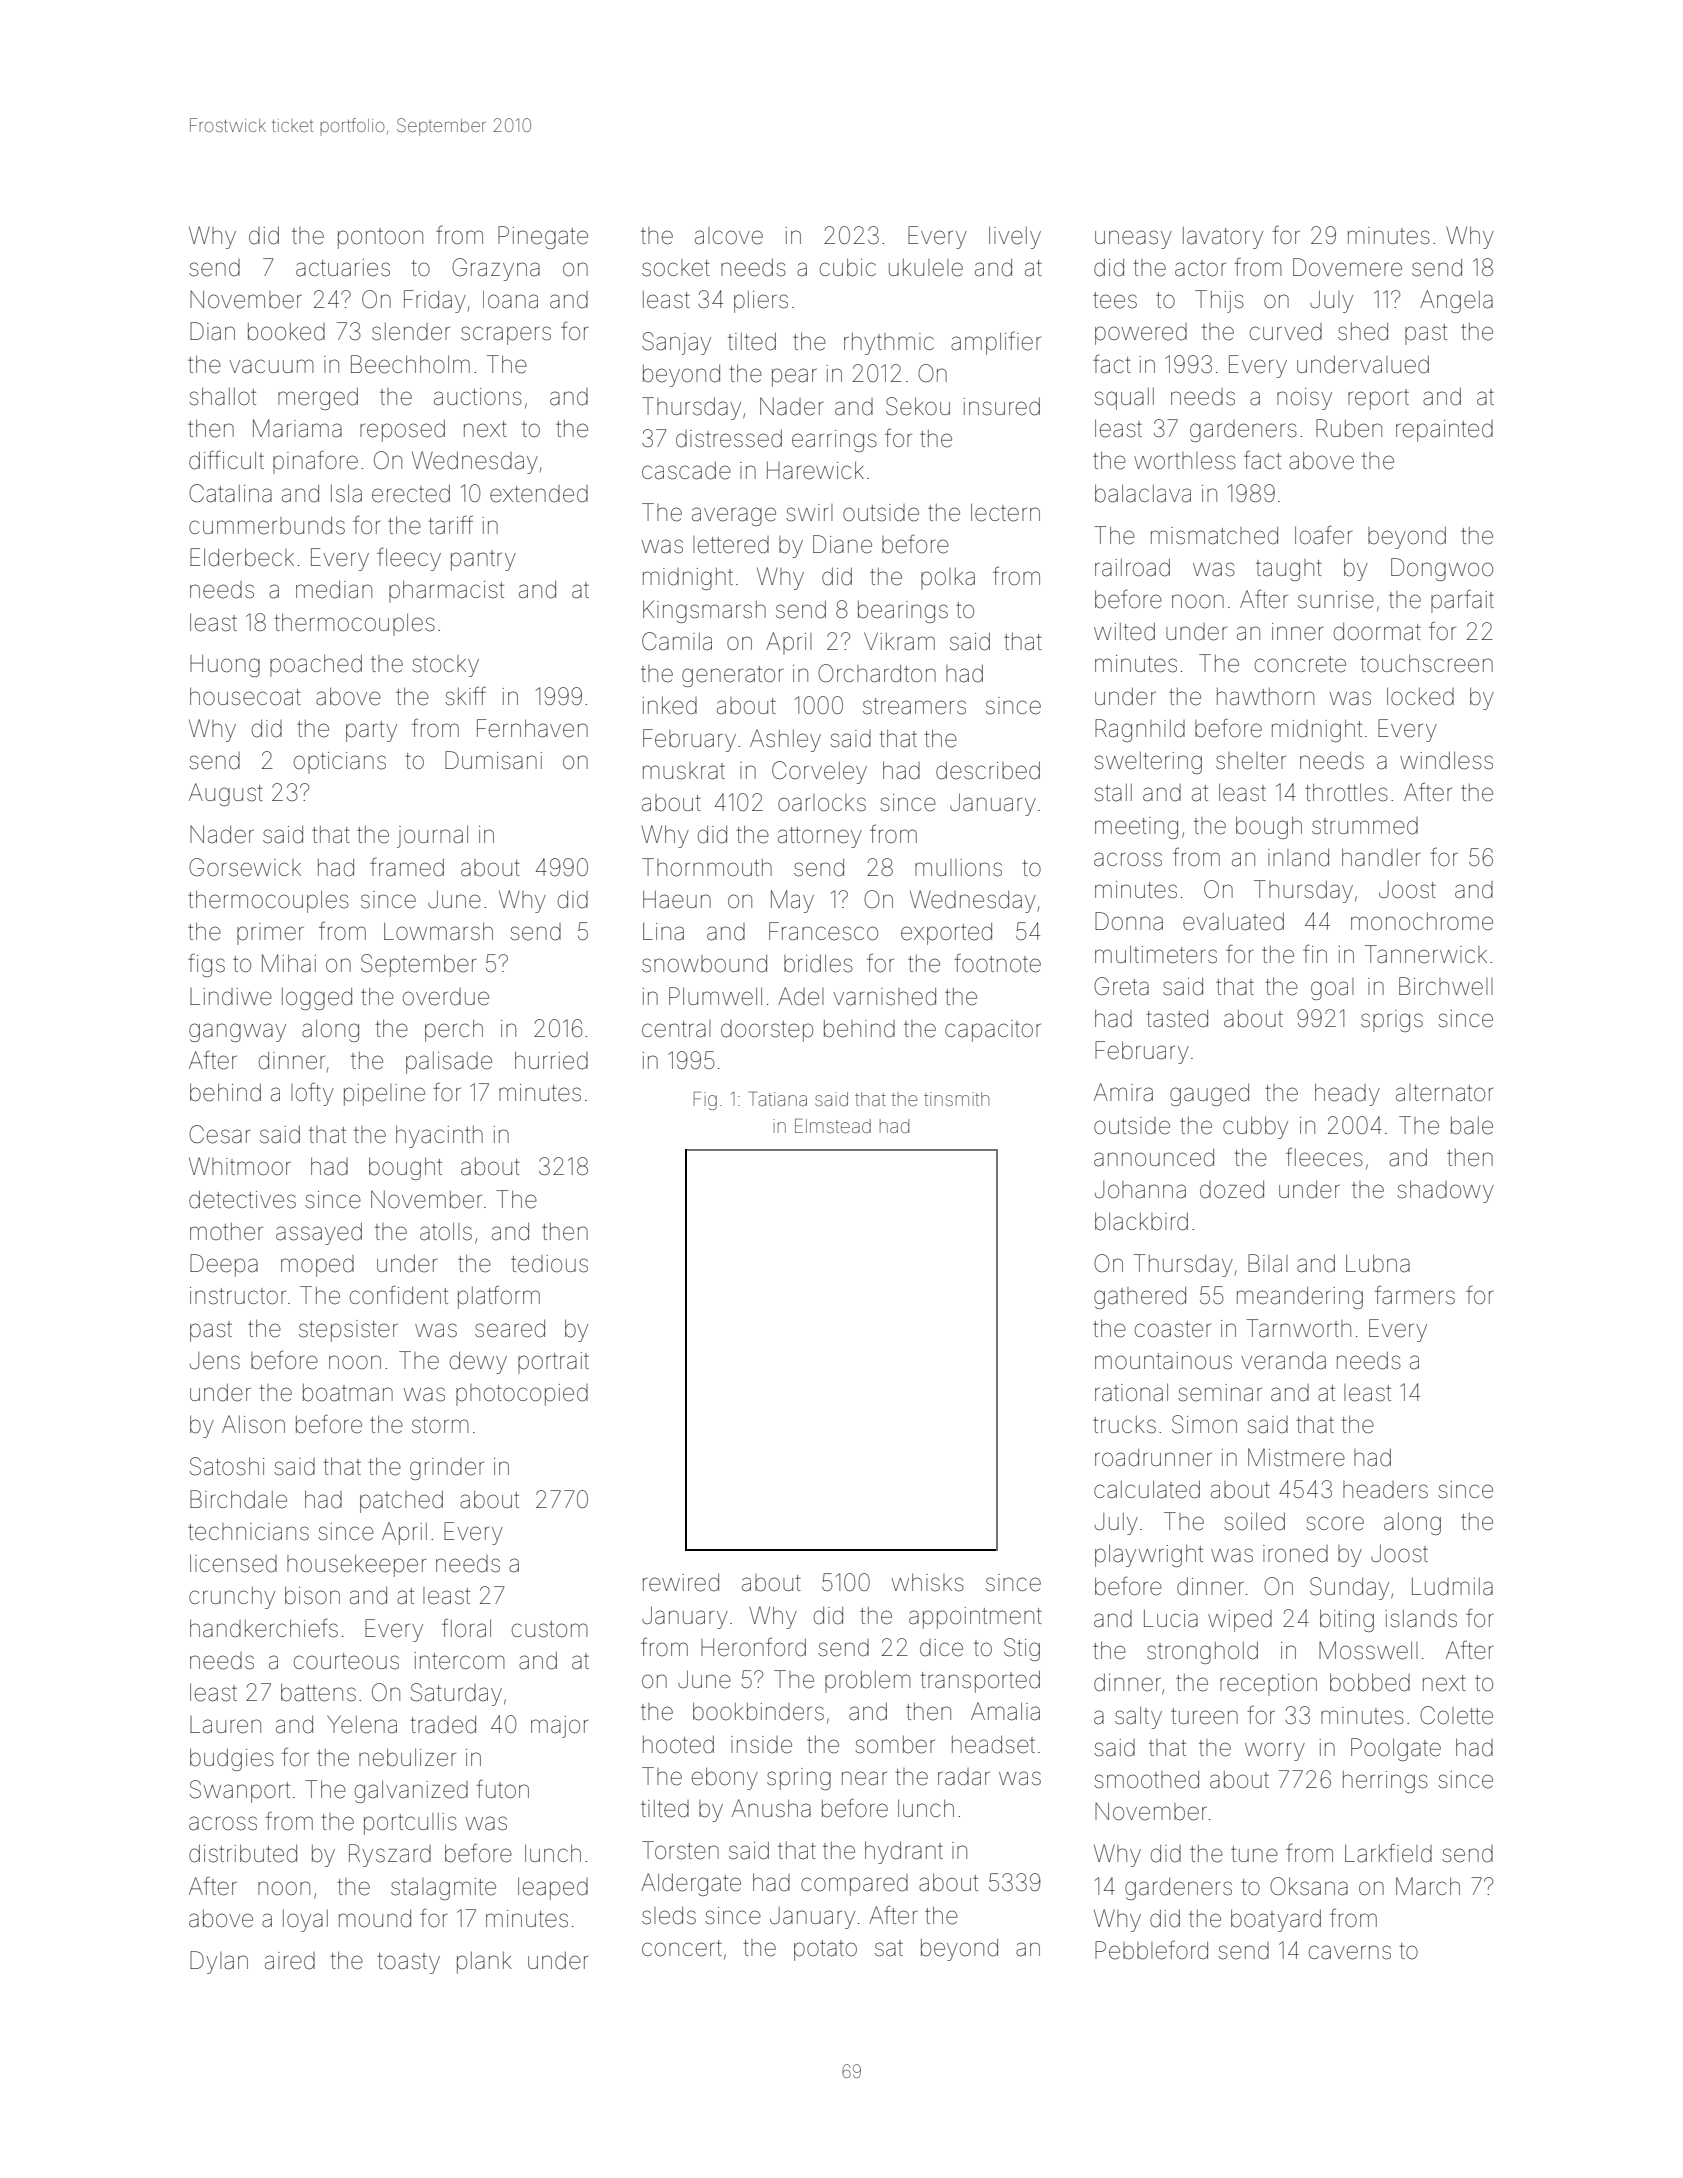  What do you see at coordinates (435, 301) in the screenshot?
I see `Friday` at bounding box center [435, 301].
